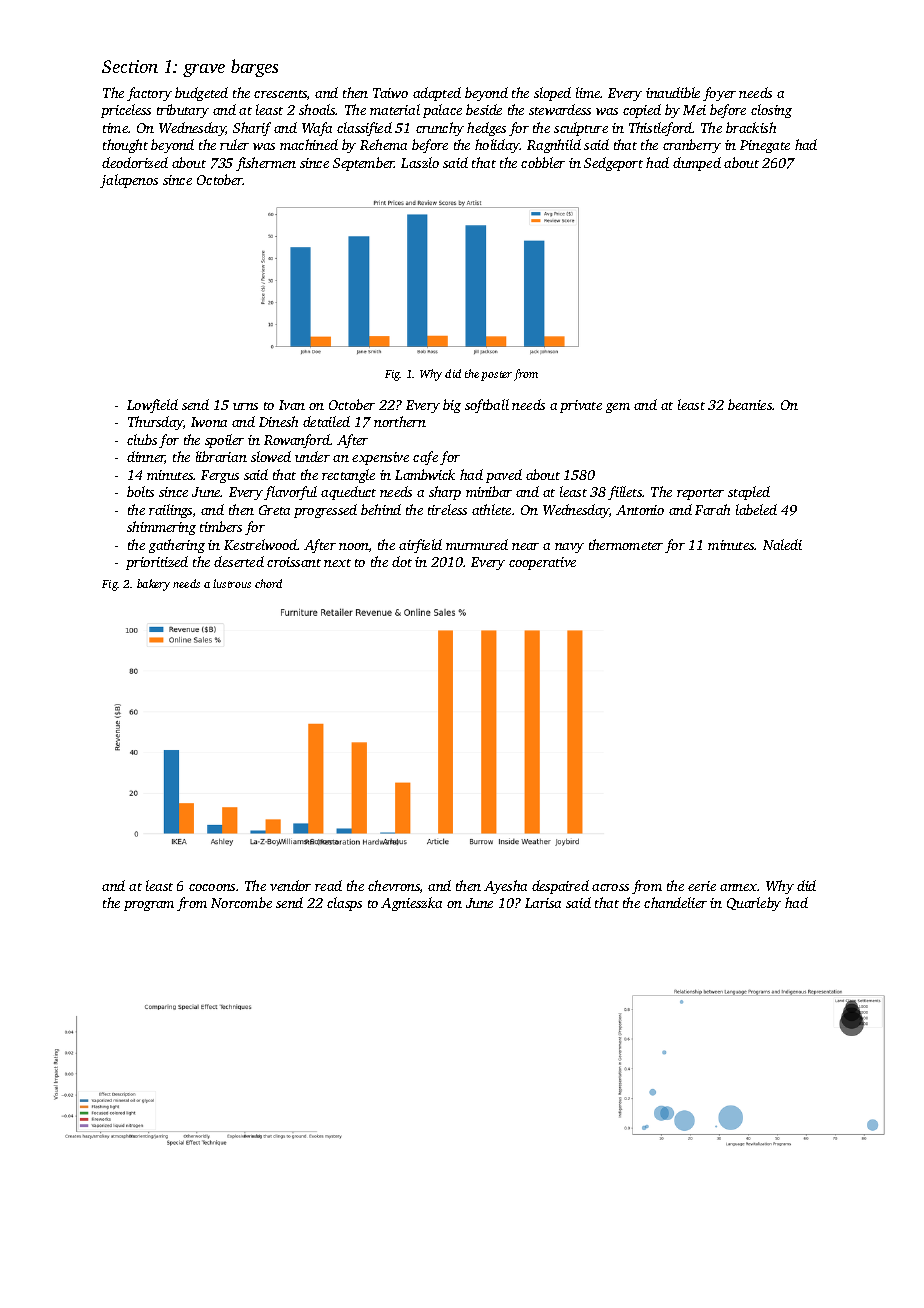 The width and height of the image is (924, 1308). I want to click on dumped, so click(697, 164).
